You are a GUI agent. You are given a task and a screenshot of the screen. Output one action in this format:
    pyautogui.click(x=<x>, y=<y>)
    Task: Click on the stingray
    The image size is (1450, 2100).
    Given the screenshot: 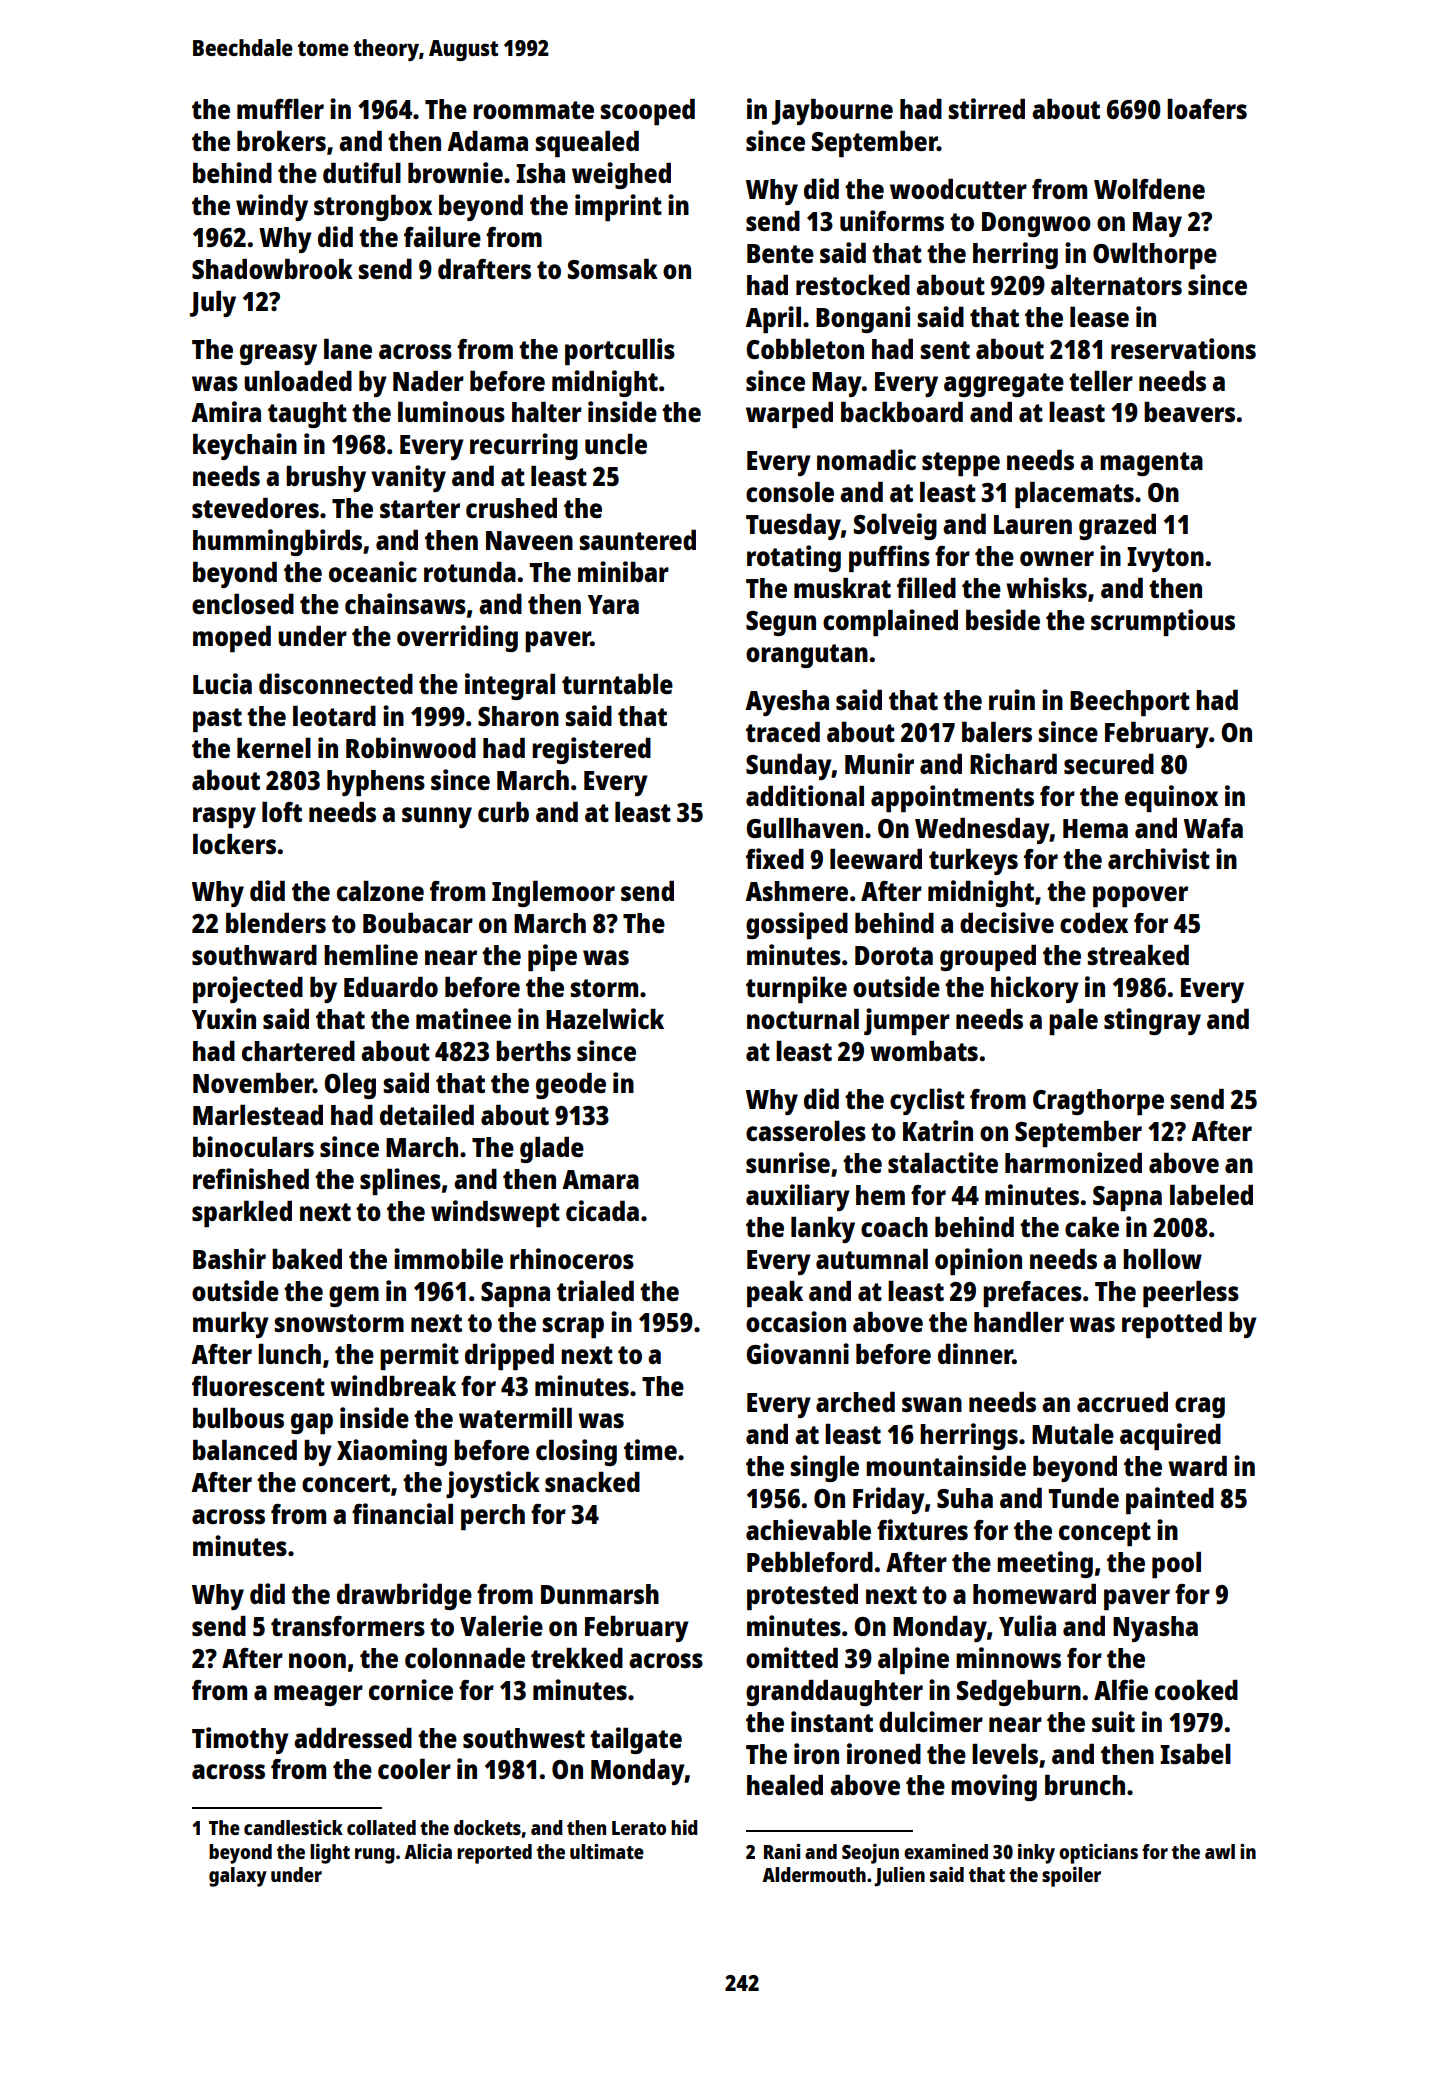 What is the action you would take?
    pyautogui.click(x=1152, y=1021)
